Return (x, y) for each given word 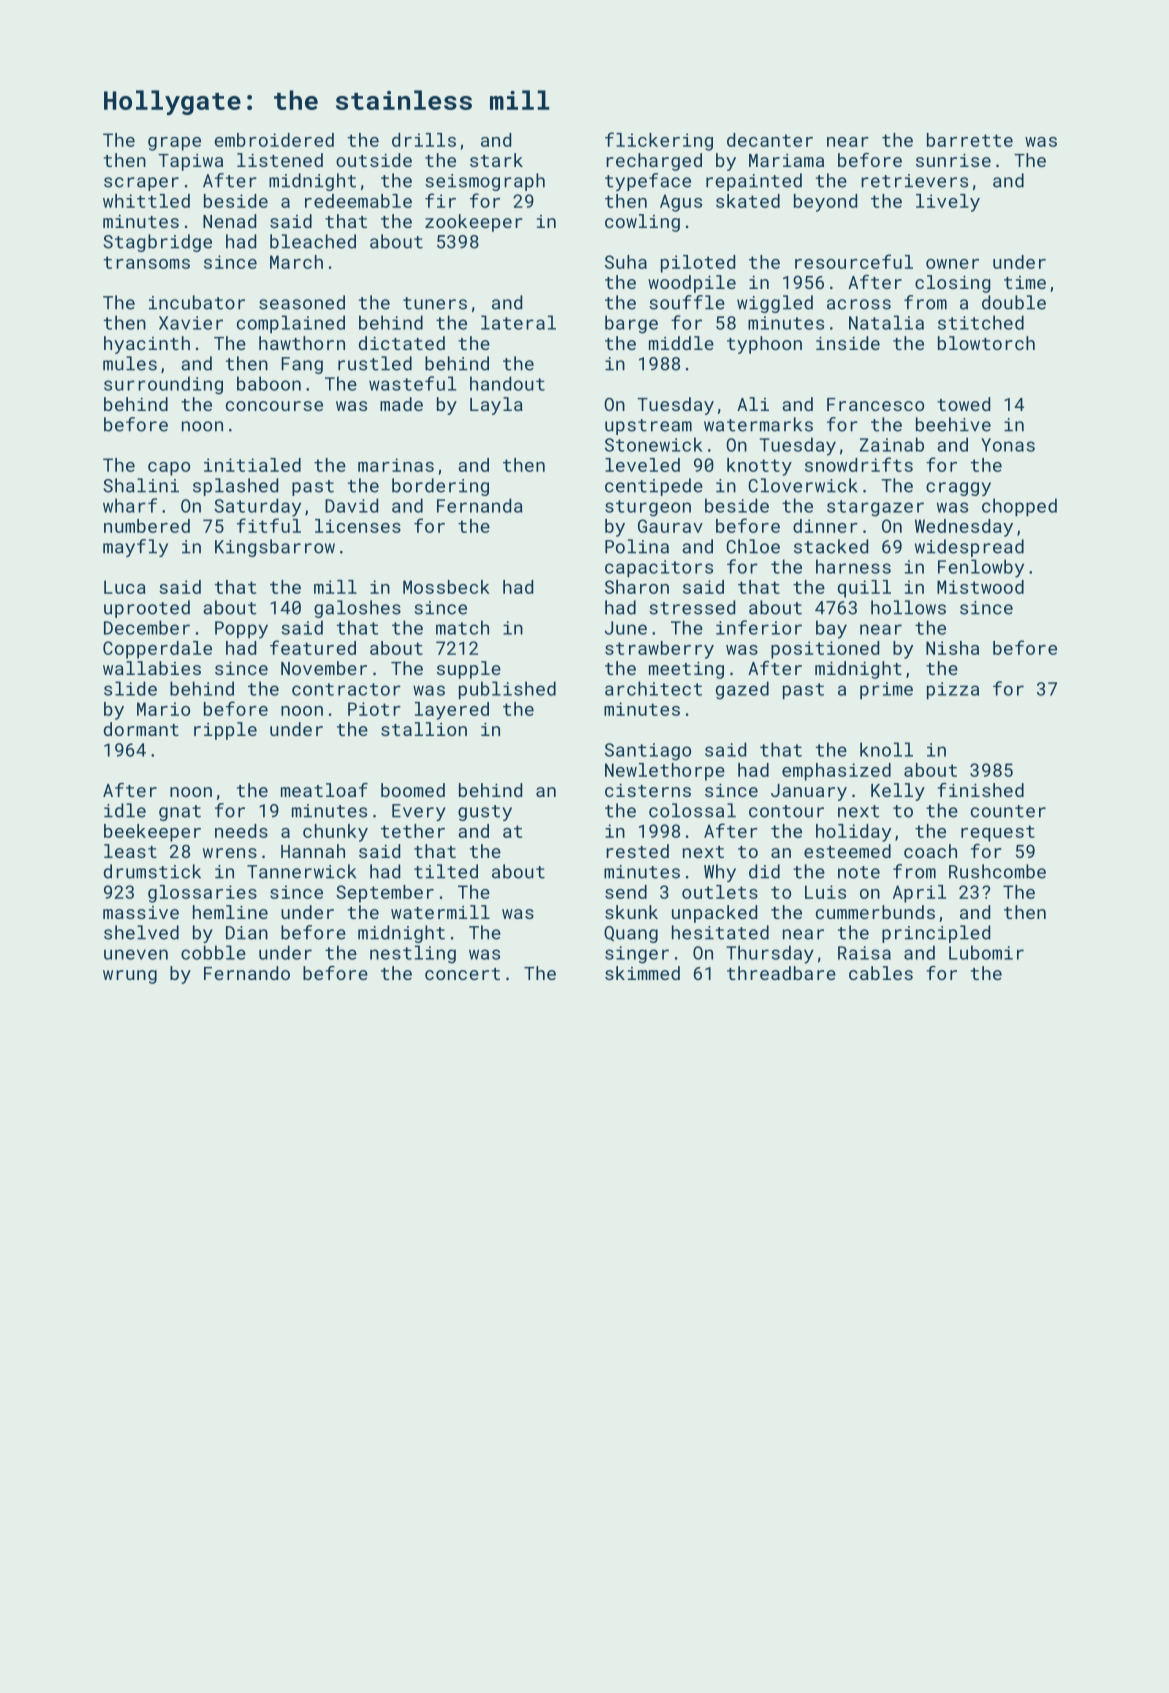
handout (507, 383)
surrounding (163, 385)
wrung (130, 977)
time (1025, 282)
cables (881, 973)
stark (496, 160)
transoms (147, 262)
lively (948, 203)
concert (462, 974)
